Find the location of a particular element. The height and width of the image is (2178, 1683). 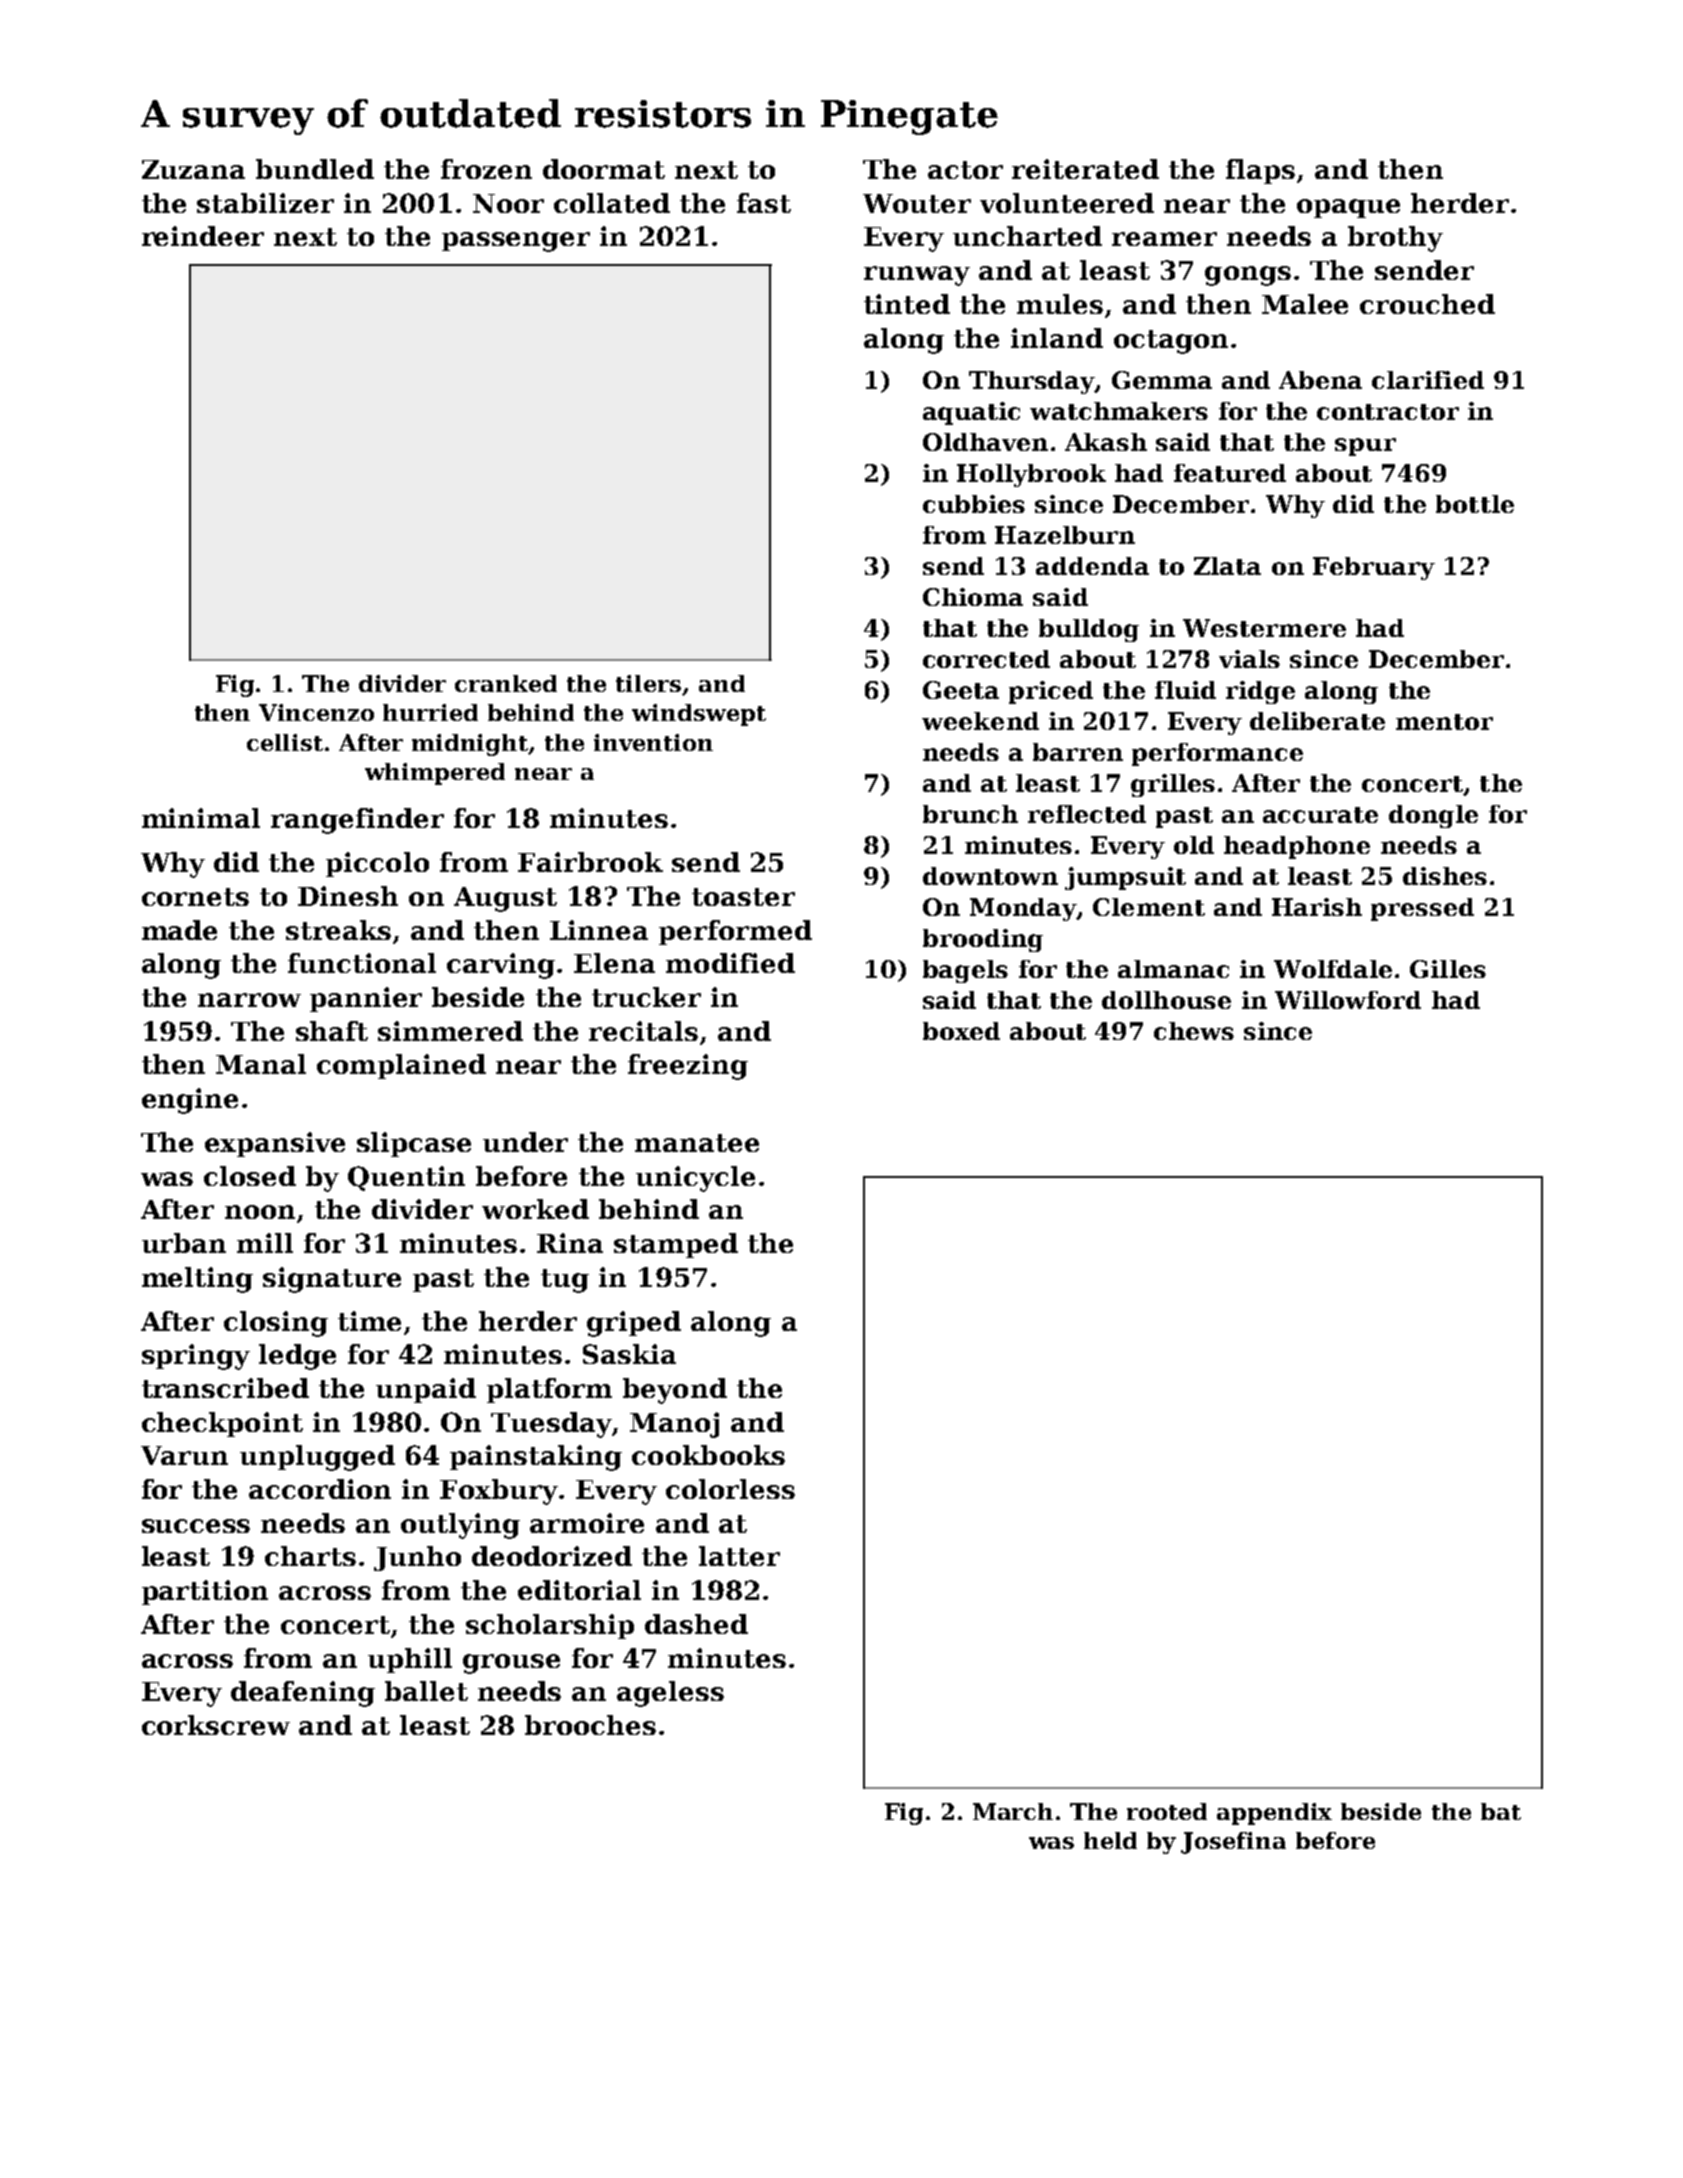

chews is located at coordinates (1194, 1031).
